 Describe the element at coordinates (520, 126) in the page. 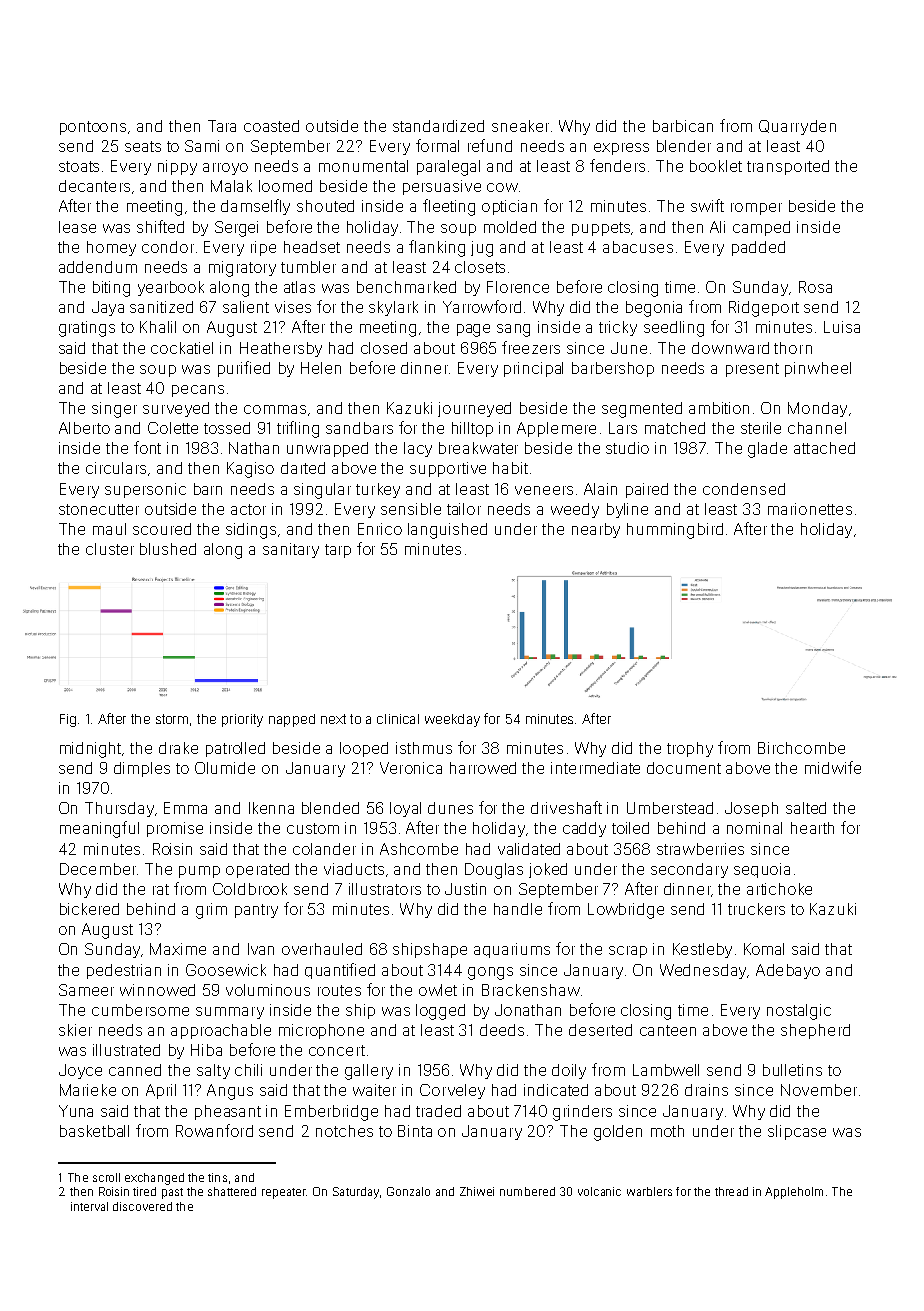

I see `sneaker` at that location.
